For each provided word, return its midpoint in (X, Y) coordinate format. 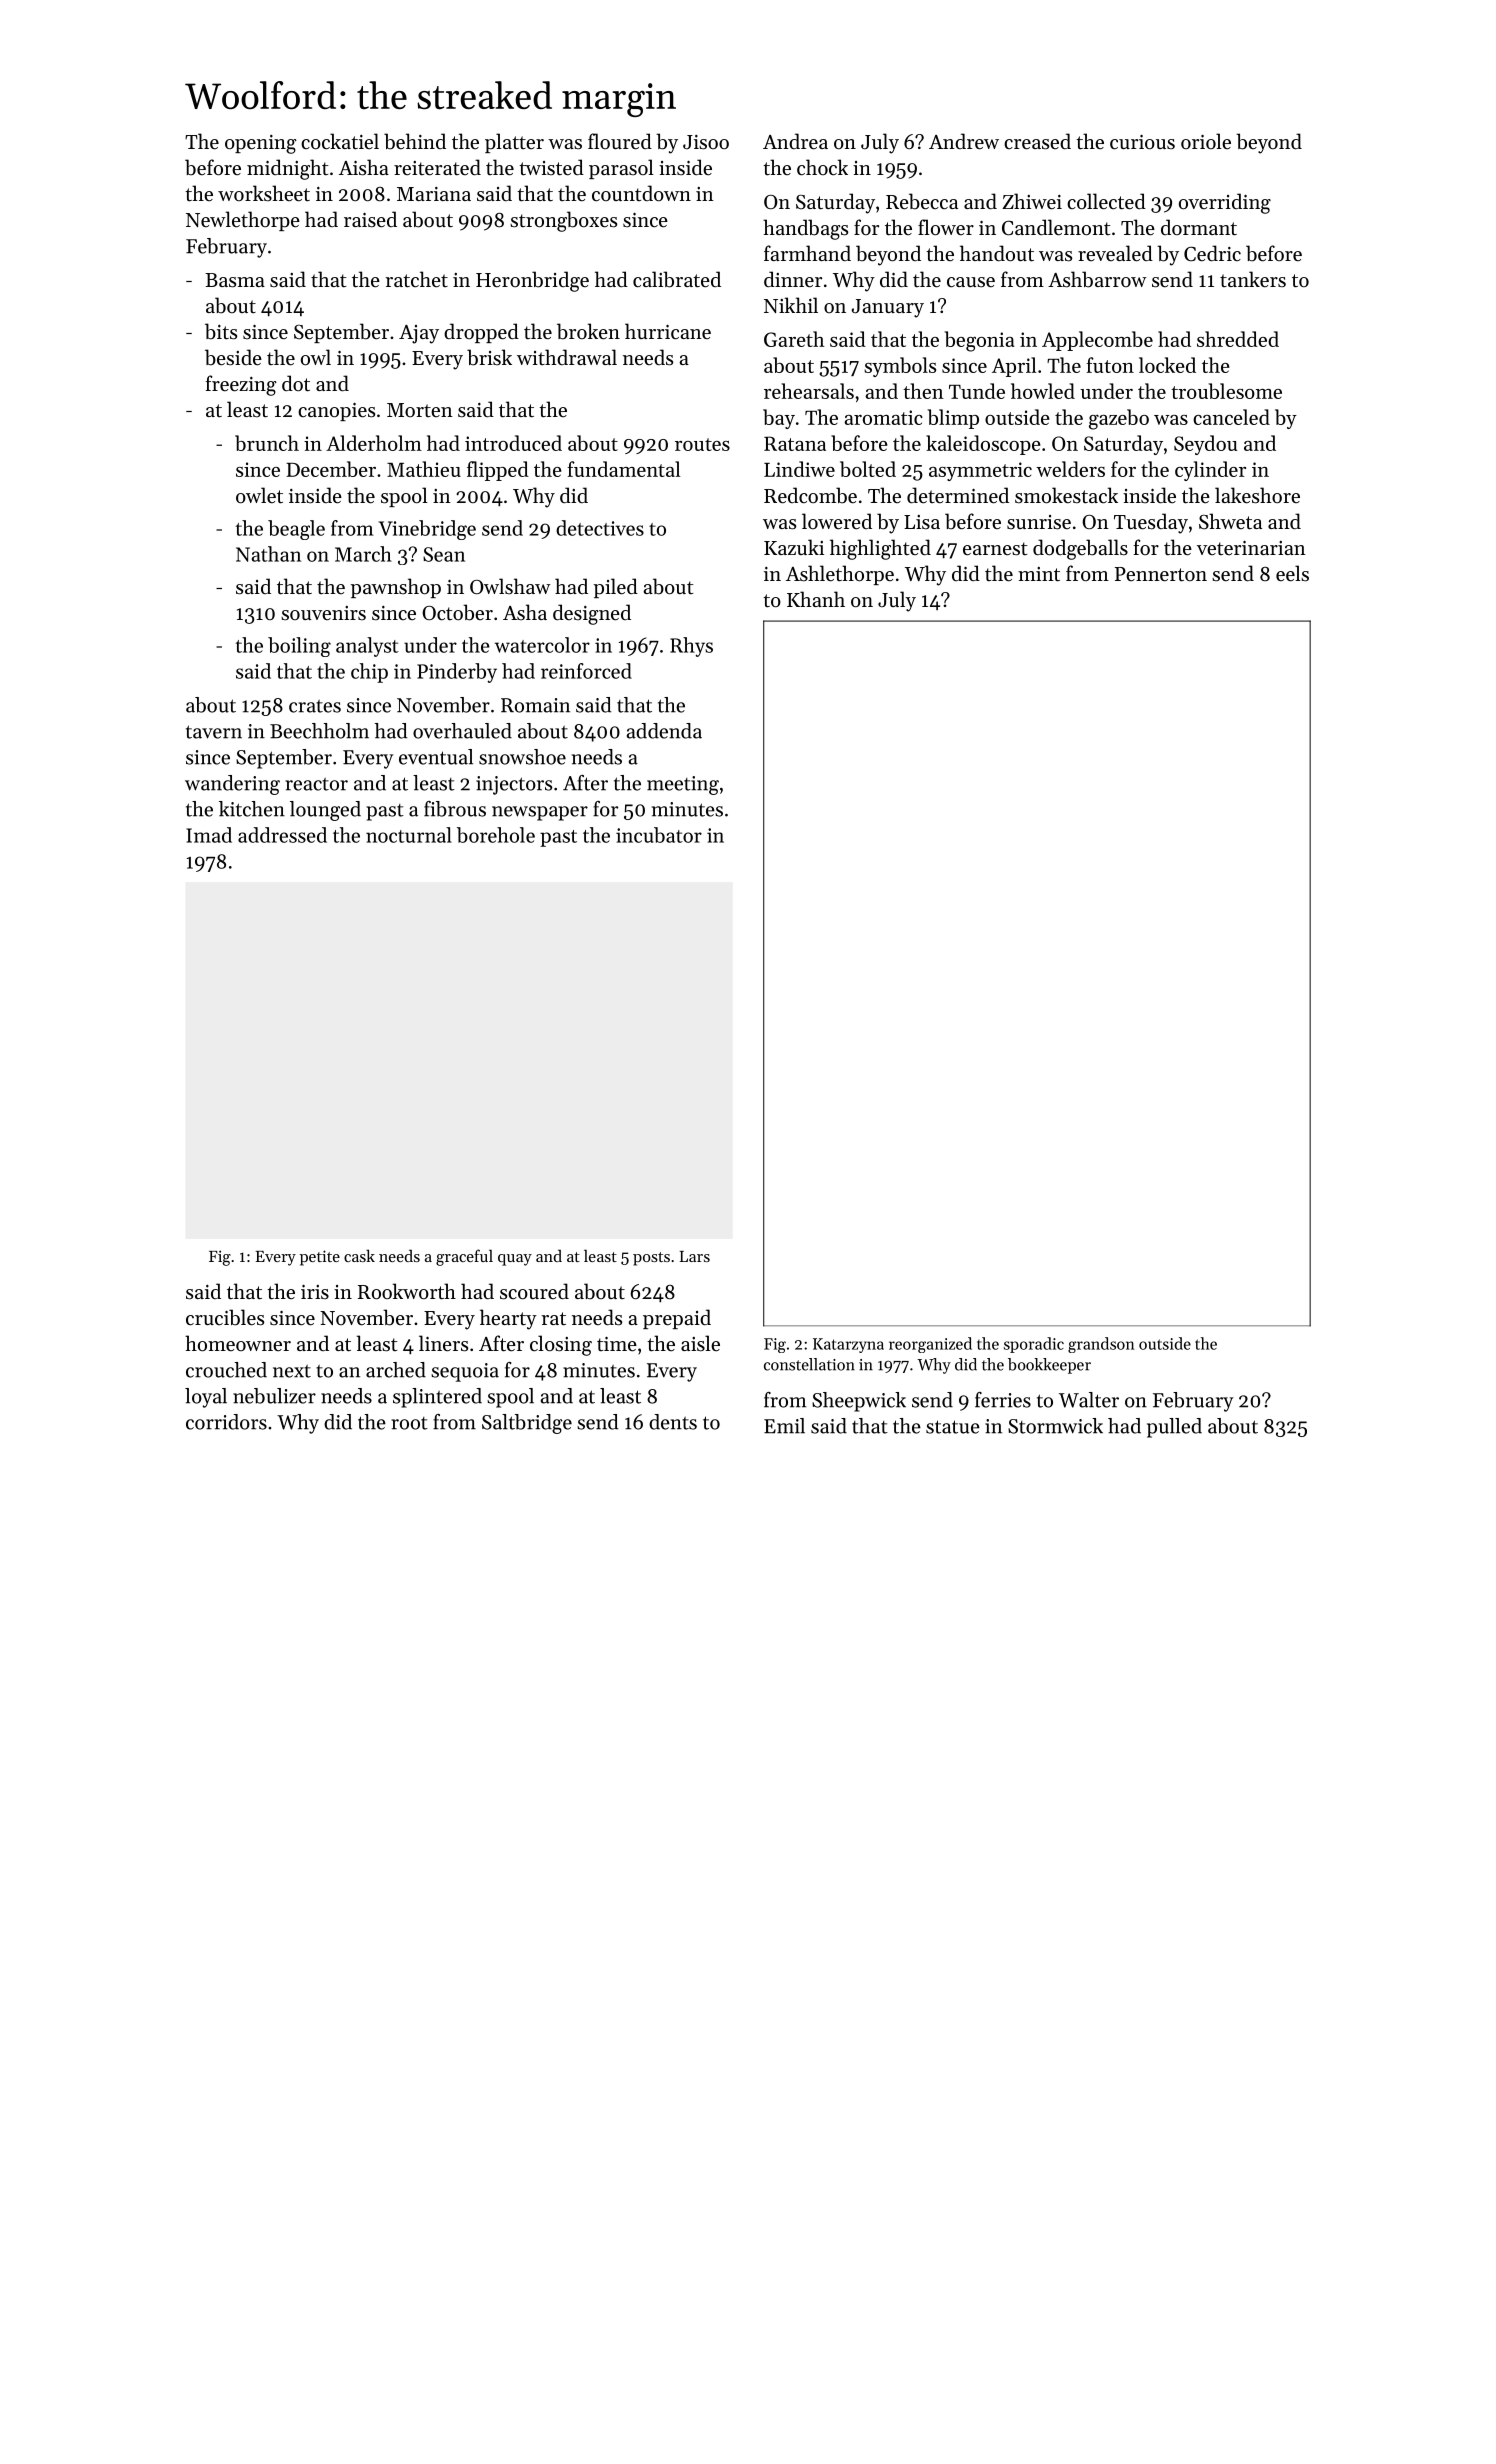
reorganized (930, 1345)
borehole (496, 835)
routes (702, 444)
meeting (683, 785)
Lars (695, 1256)
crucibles (225, 1317)
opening (261, 144)
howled (1043, 391)
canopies (336, 412)
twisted (551, 167)
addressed (282, 835)
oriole (1206, 141)
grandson (1101, 1345)
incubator (659, 835)
